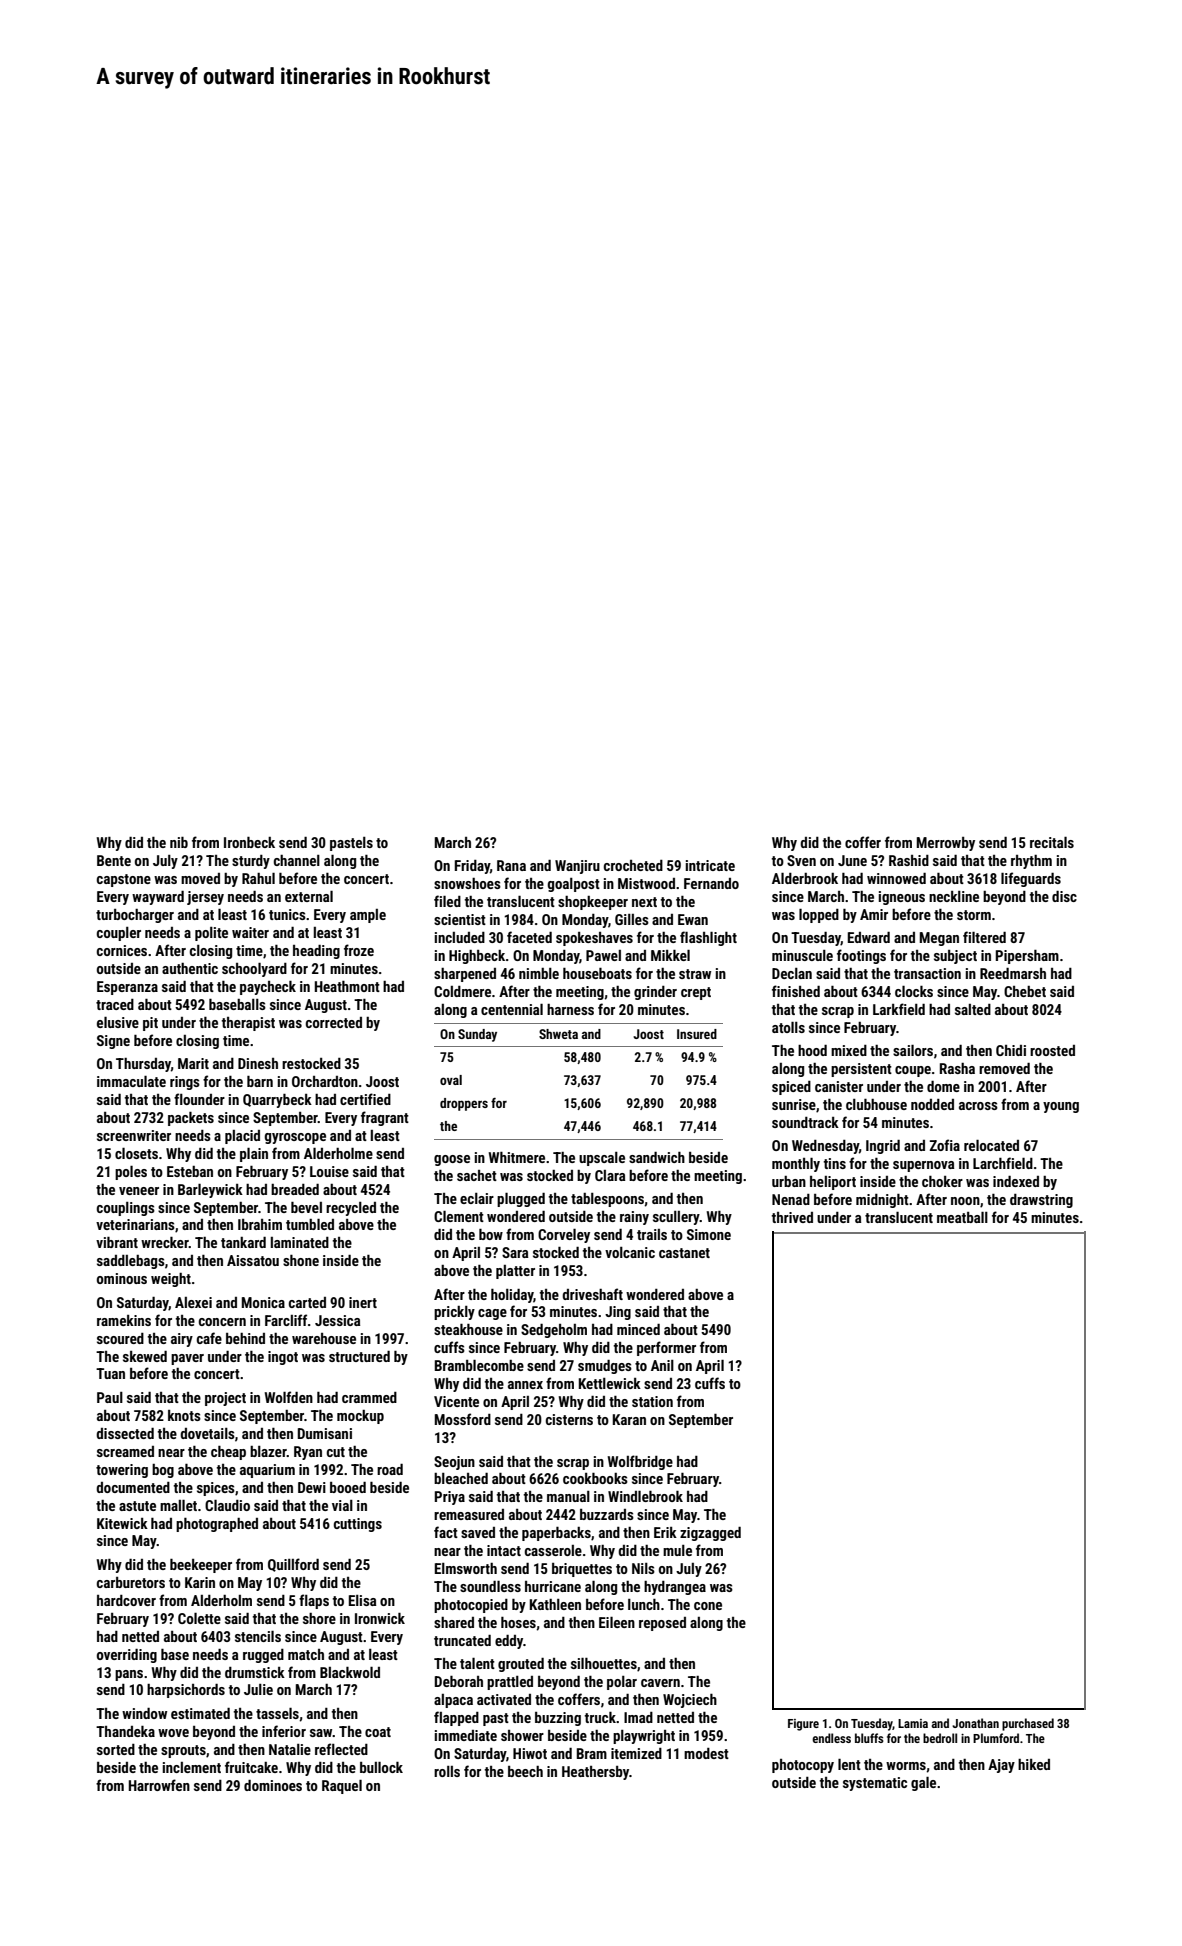 The image size is (1182, 1946). What do you see at coordinates (710, 1534) in the image?
I see `zigzagged` at bounding box center [710, 1534].
